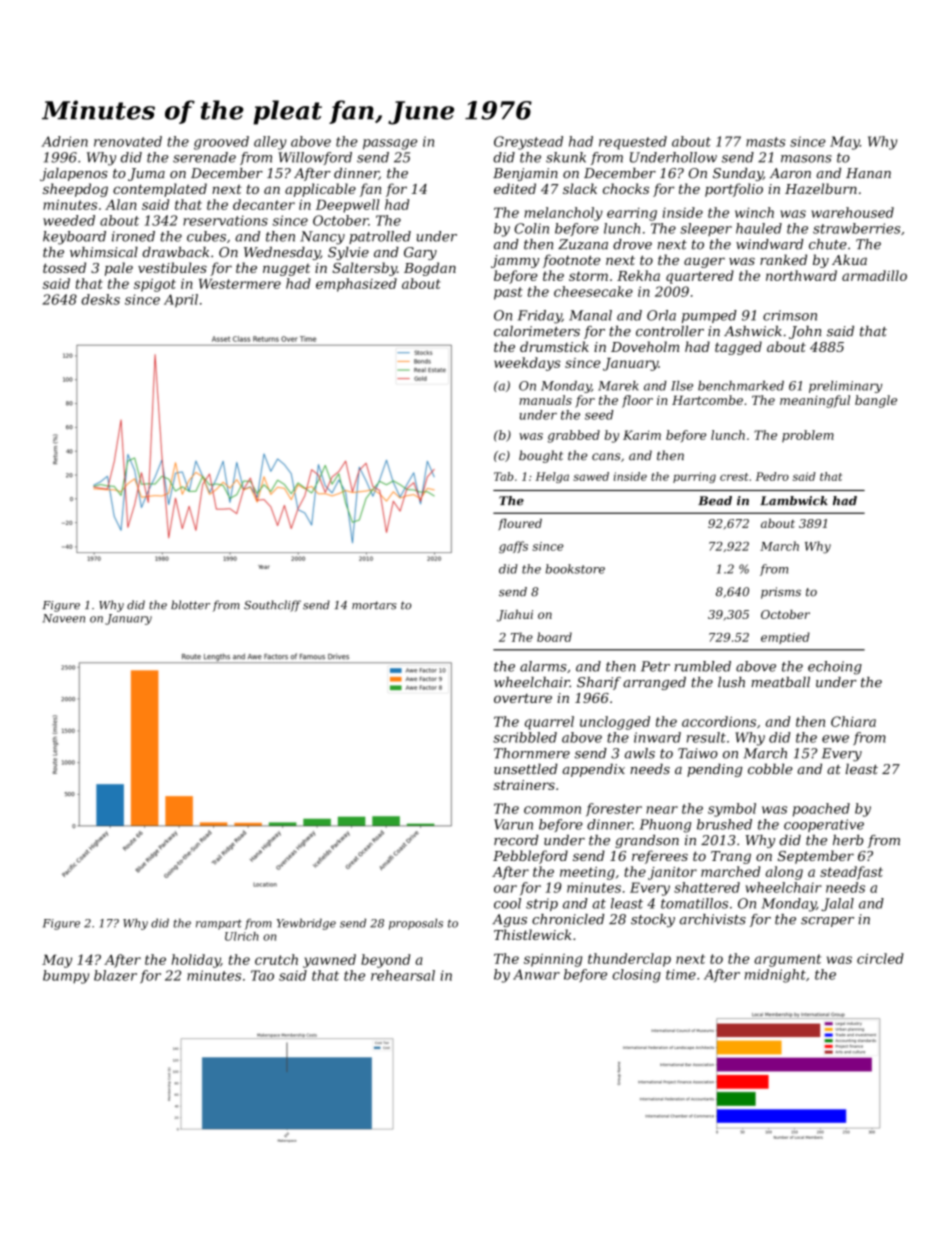 The image size is (952, 1233). I want to click on scribbled, so click(525, 737).
